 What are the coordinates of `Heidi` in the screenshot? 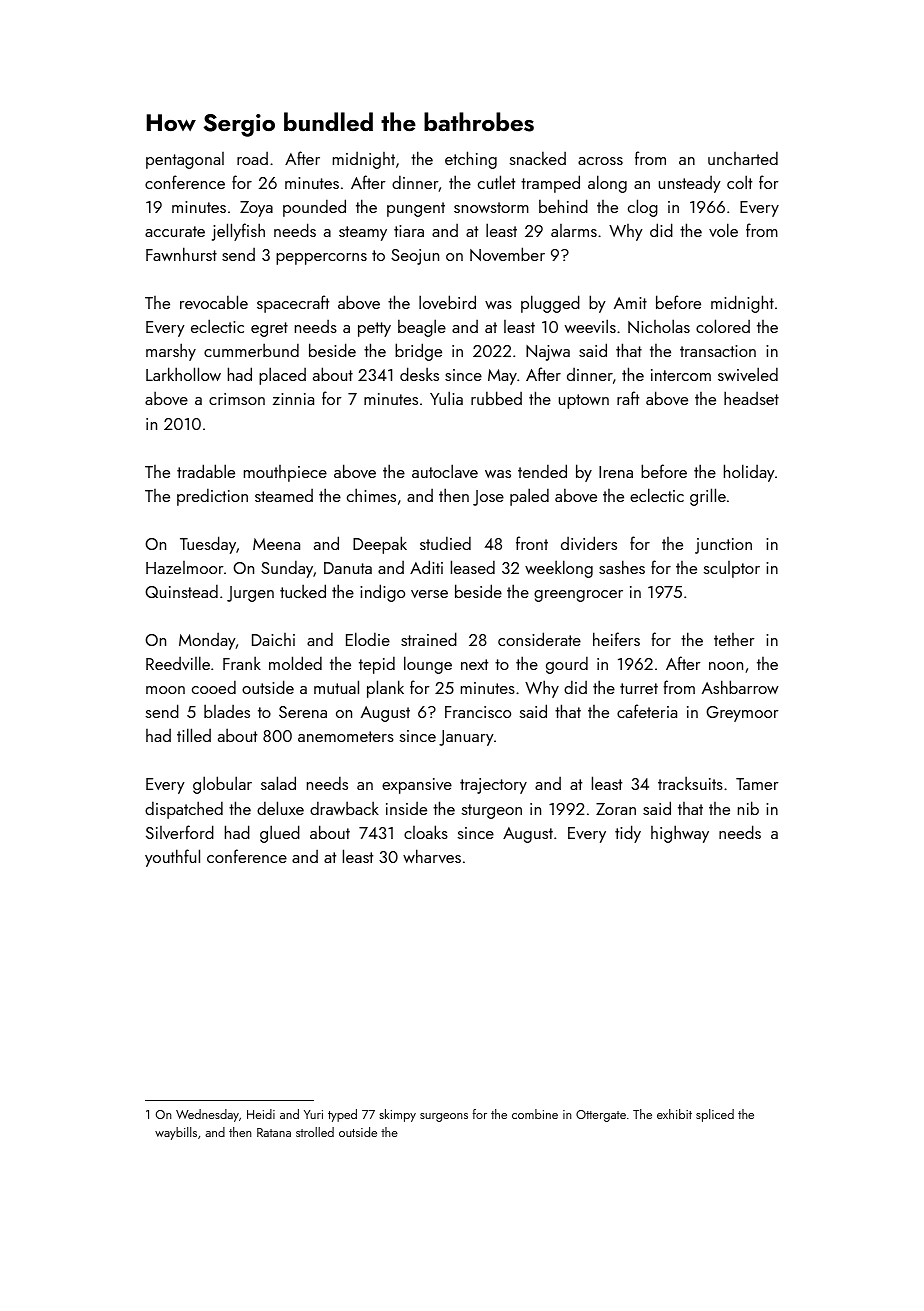 It's located at (261, 1114).
